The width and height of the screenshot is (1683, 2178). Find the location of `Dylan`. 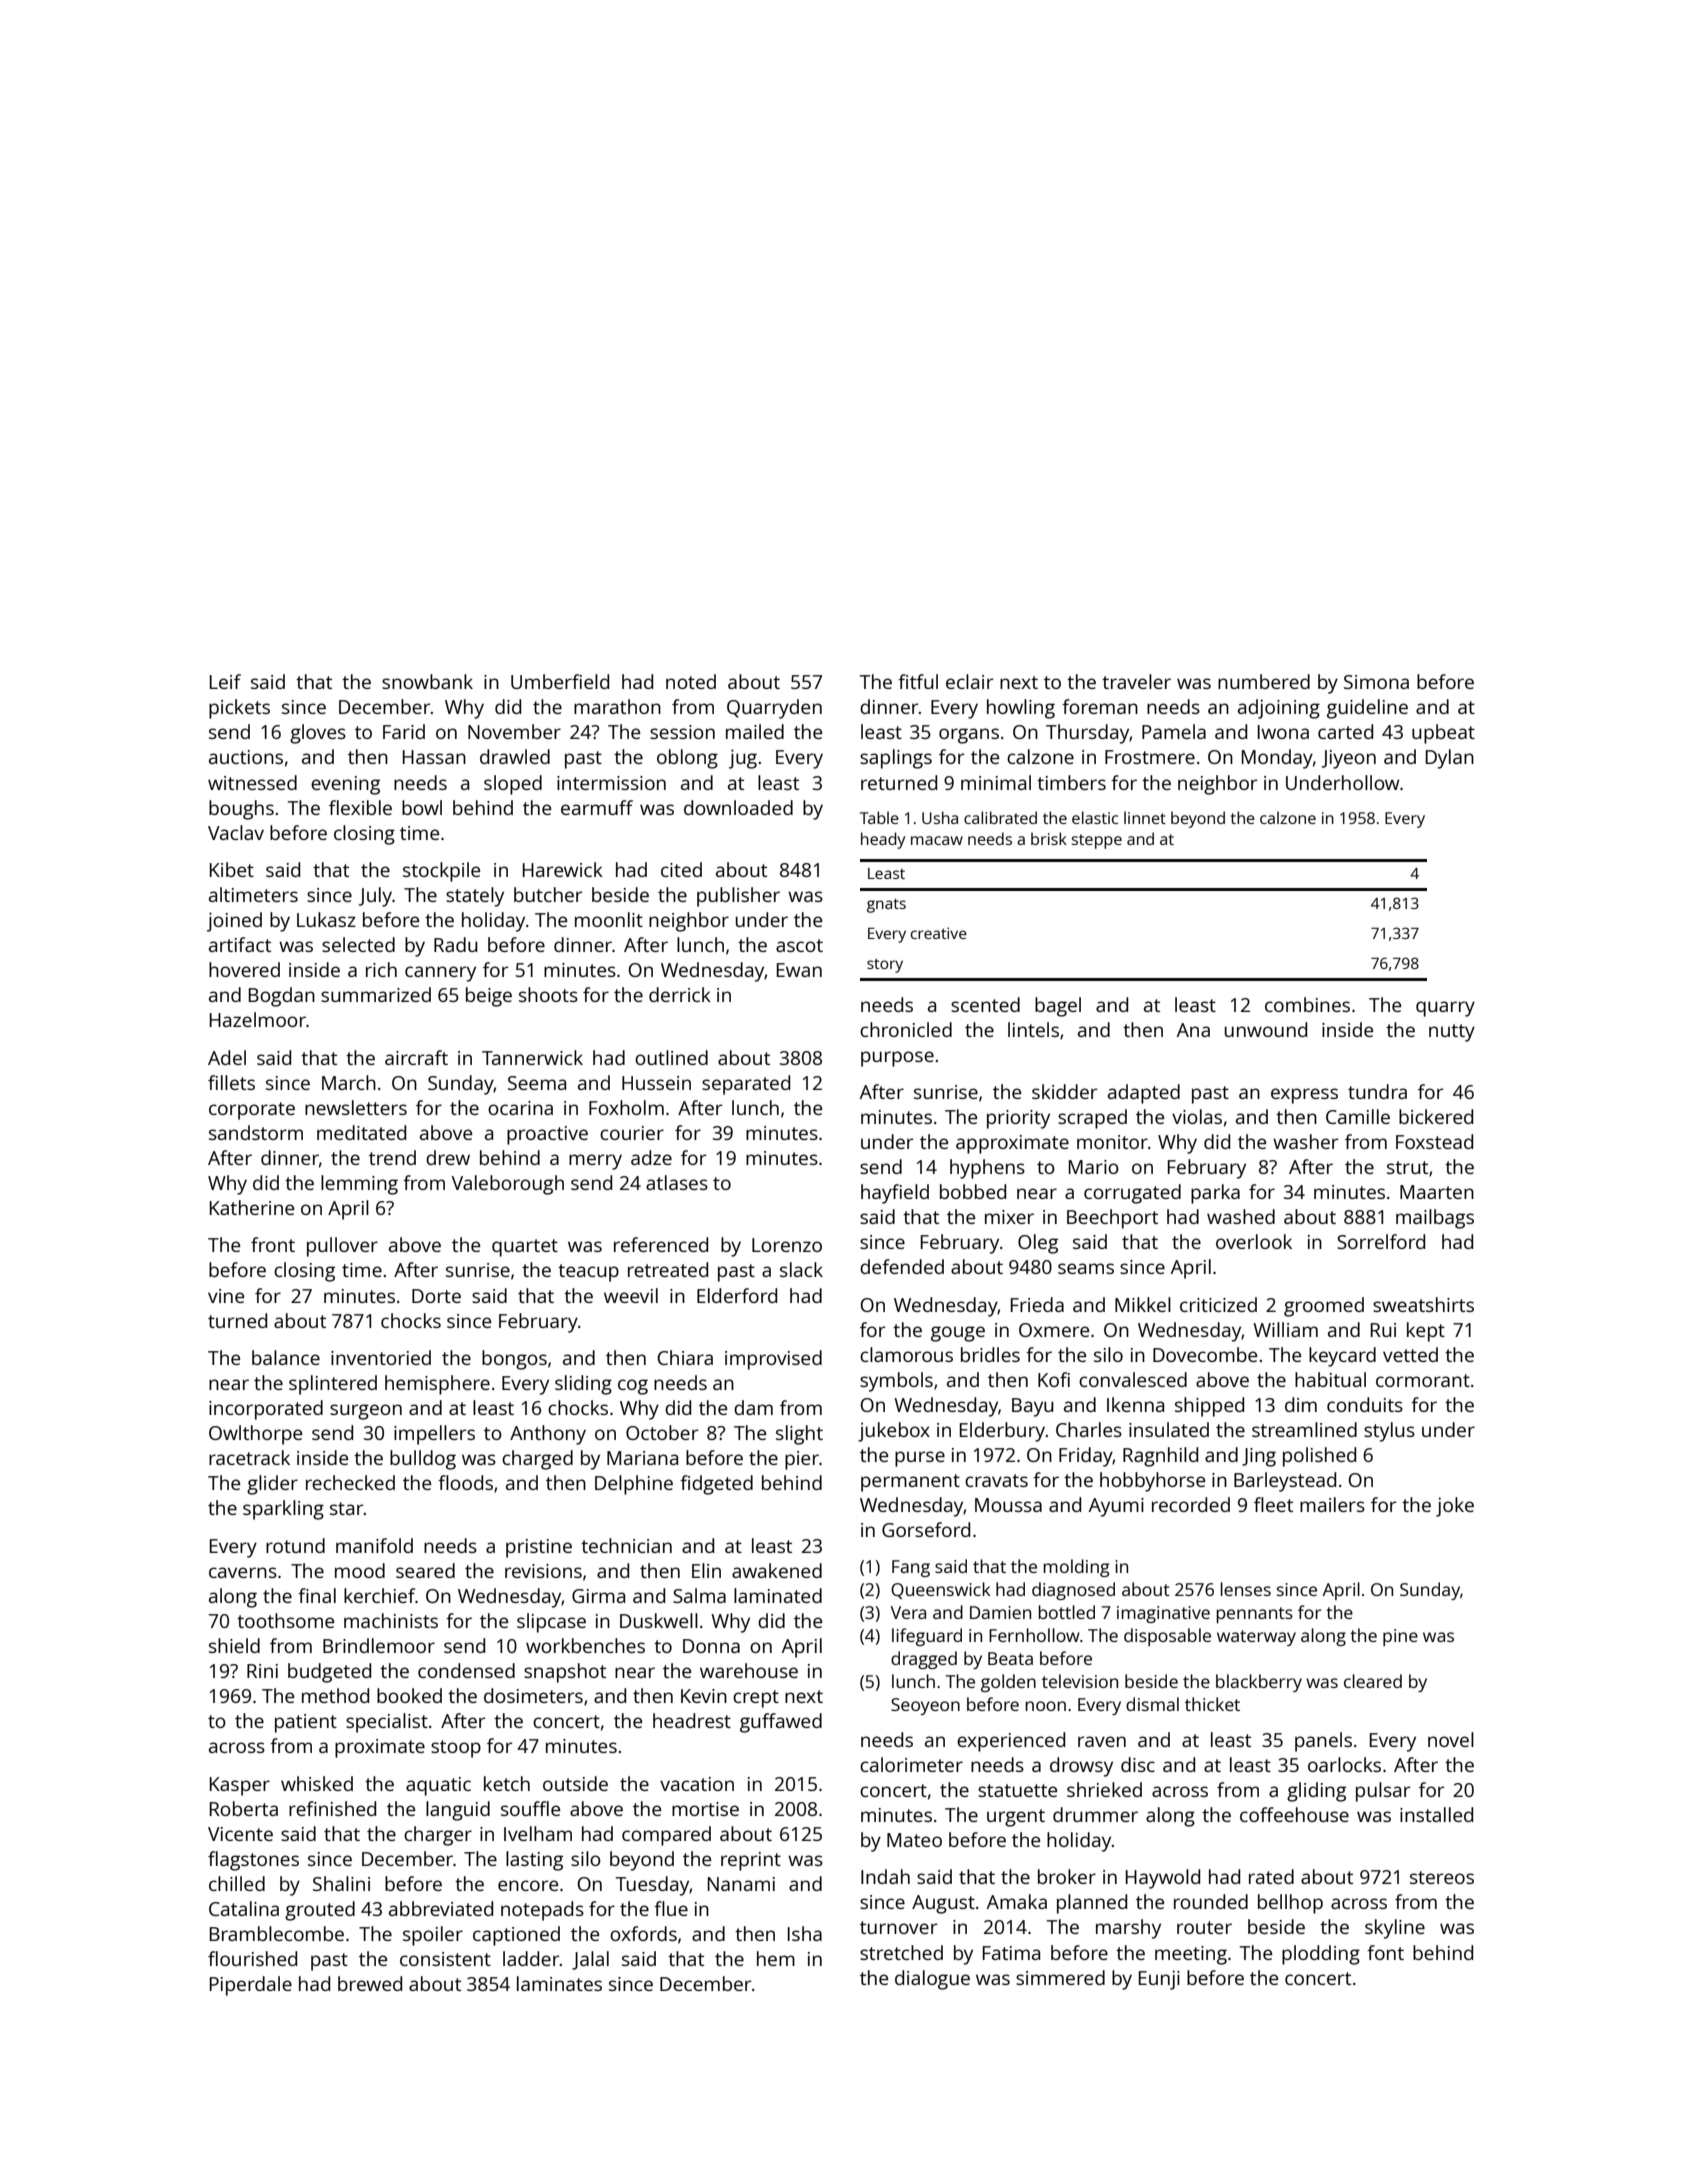

Dylan is located at coordinates (1450, 759).
